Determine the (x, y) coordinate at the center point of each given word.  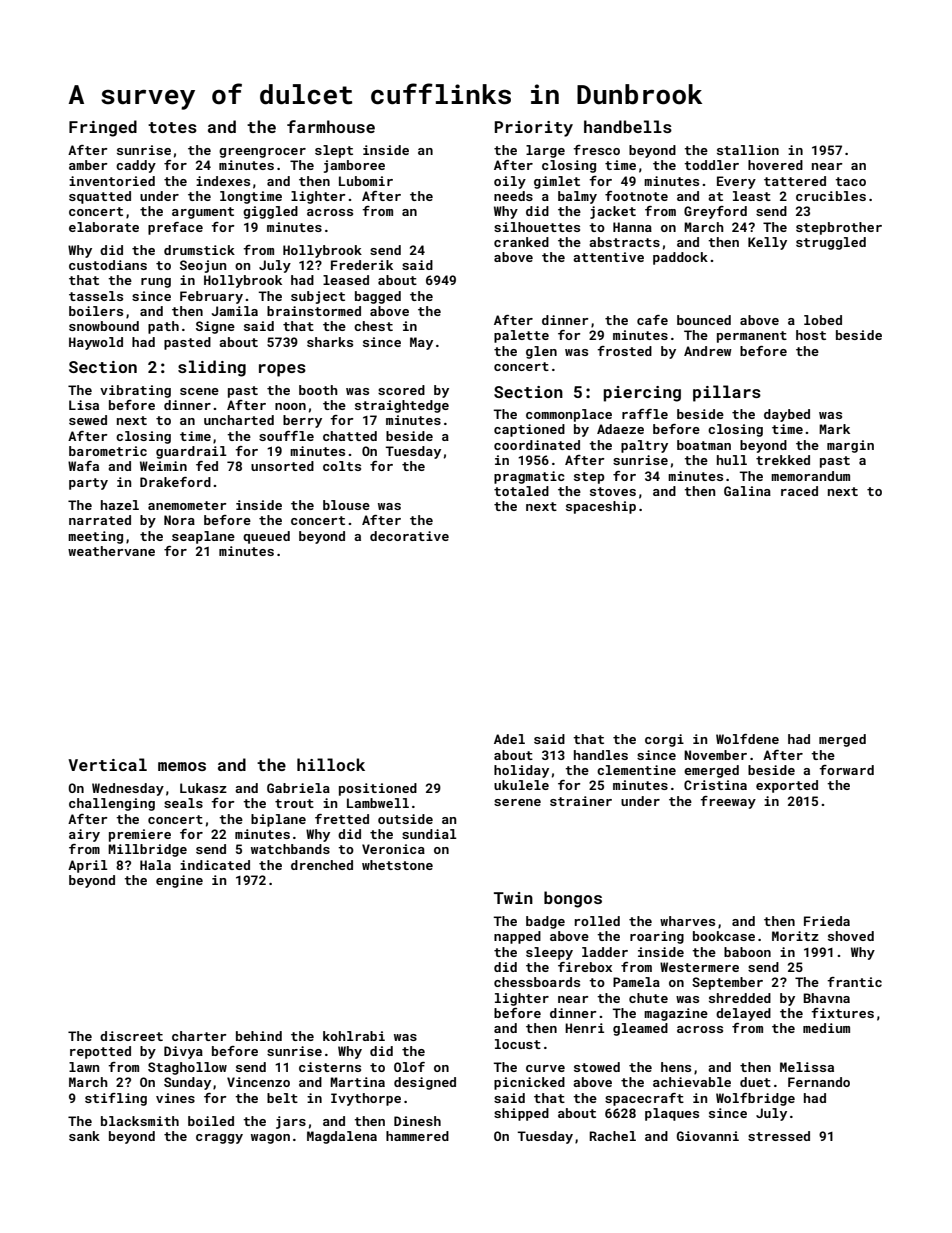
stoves (613, 491)
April (88, 866)
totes (172, 127)
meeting (95, 537)
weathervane (111, 551)
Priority (534, 129)
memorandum (810, 476)
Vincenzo (258, 1082)
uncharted (239, 420)
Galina (747, 491)
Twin (513, 898)
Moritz (795, 936)
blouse (346, 505)
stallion (748, 150)
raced (799, 491)
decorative (409, 536)
